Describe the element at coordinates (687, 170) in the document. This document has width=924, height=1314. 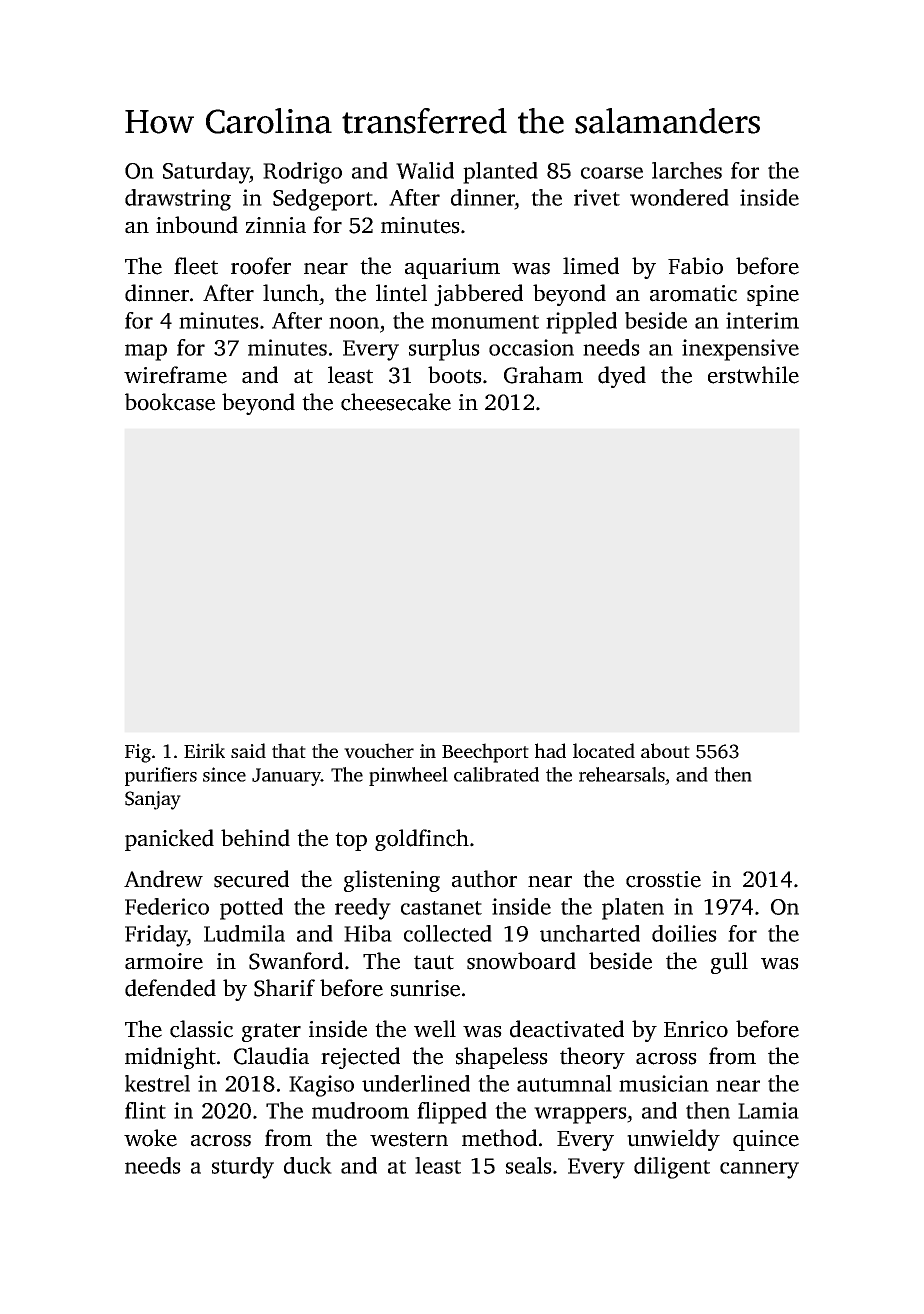
I see `larches` at that location.
